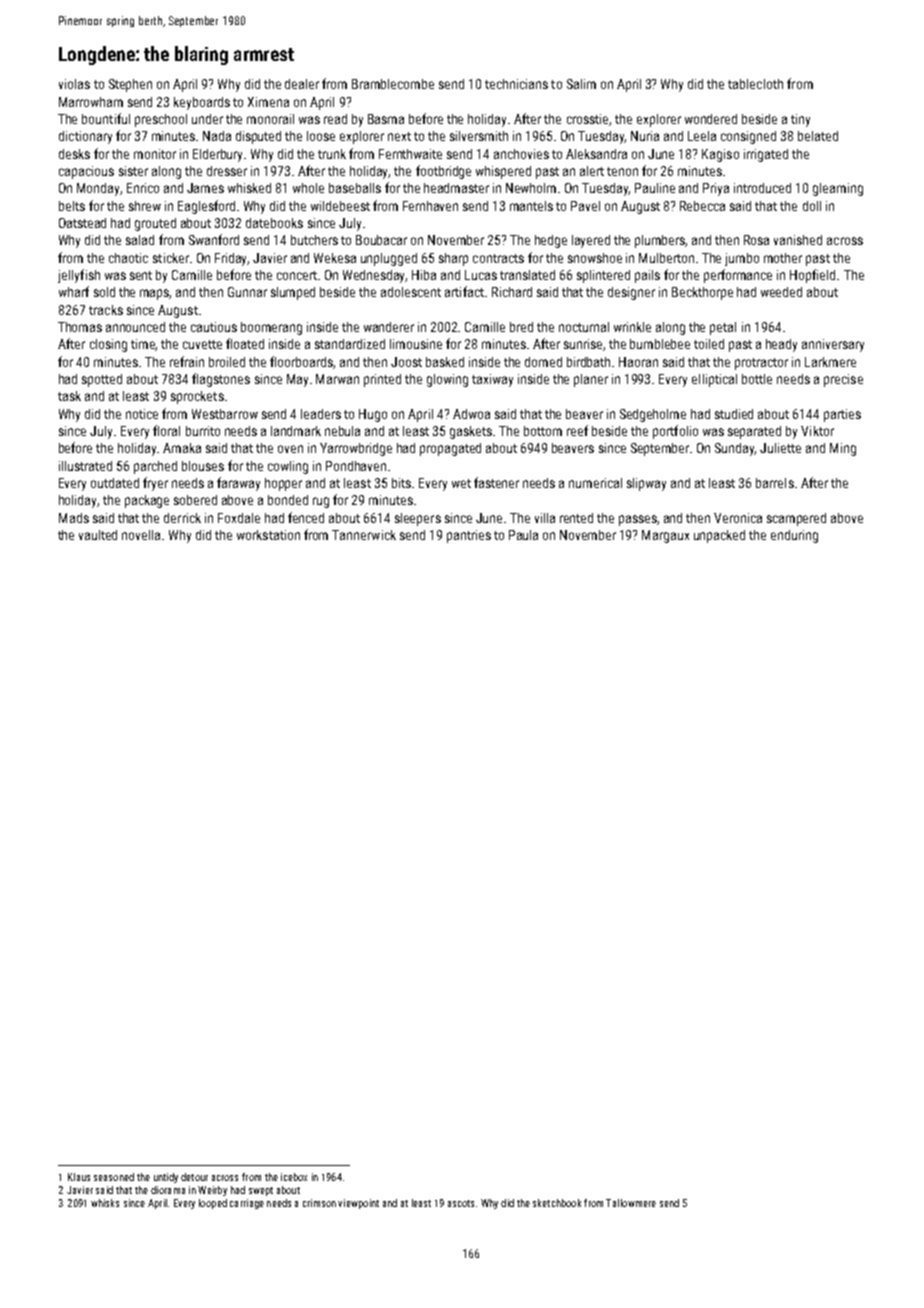 The width and height of the screenshot is (924, 1308). I want to click on novella, so click(141, 535).
